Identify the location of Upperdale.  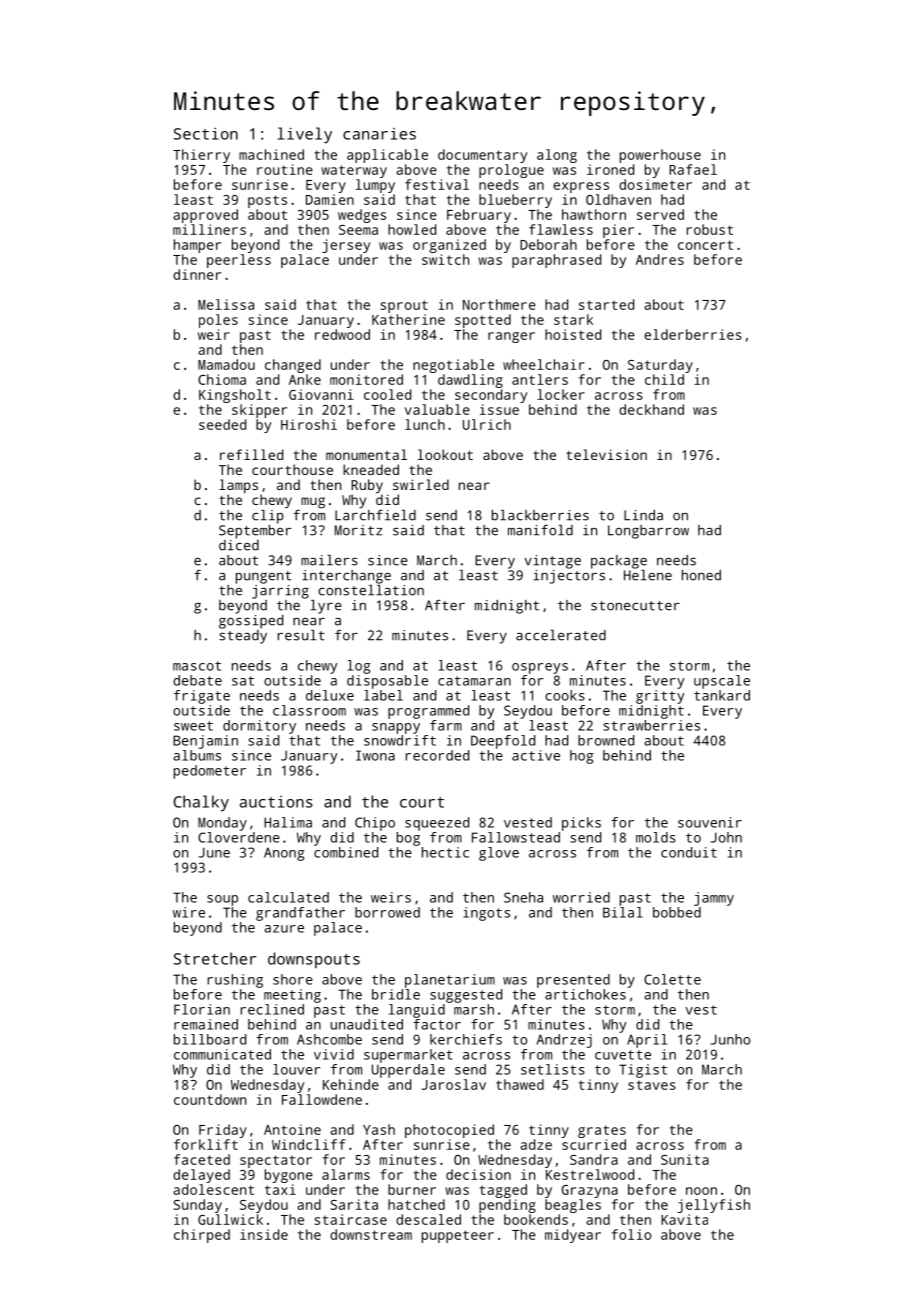
(408, 1071).
